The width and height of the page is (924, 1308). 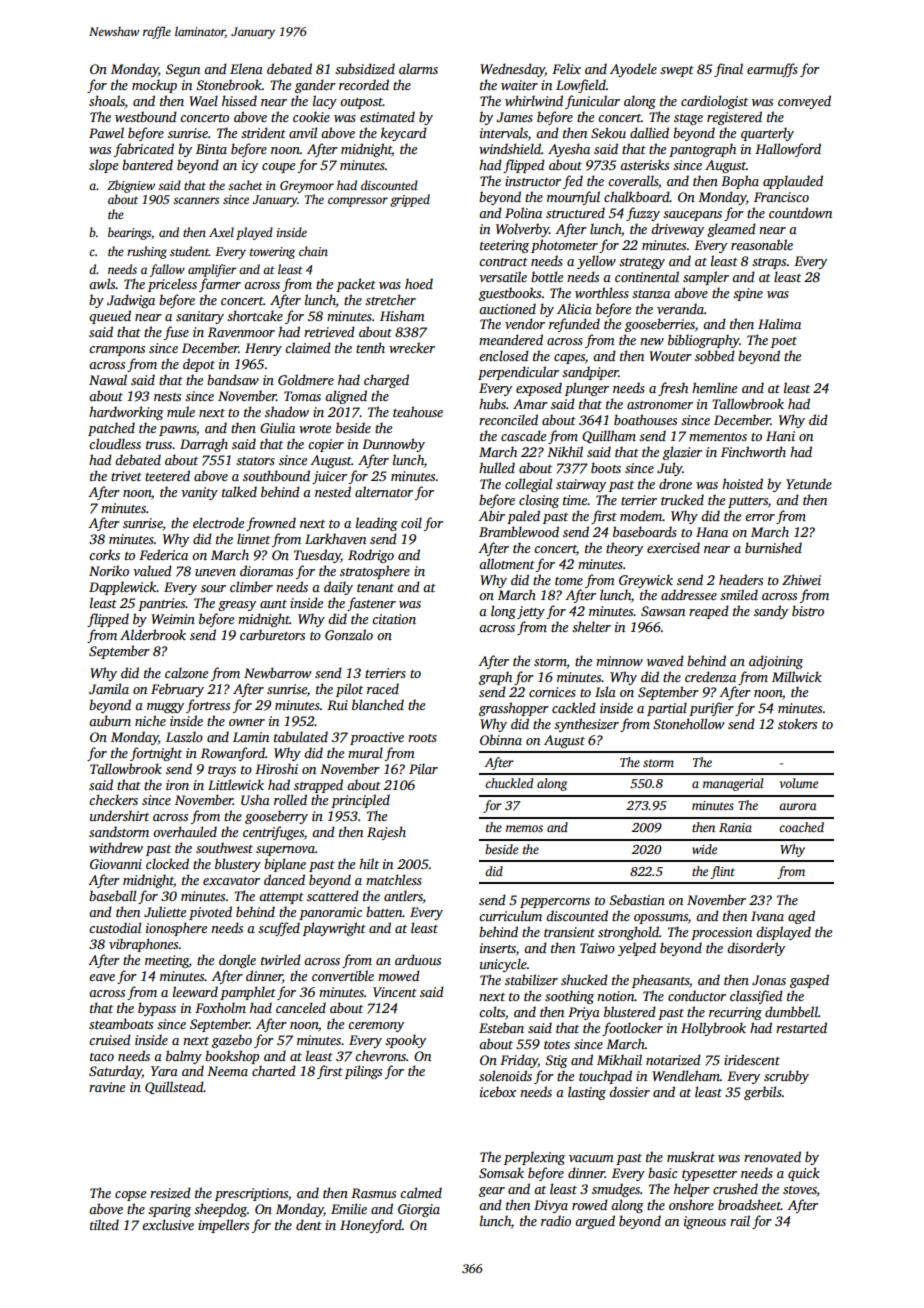 I want to click on headers, so click(x=741, y=579).
